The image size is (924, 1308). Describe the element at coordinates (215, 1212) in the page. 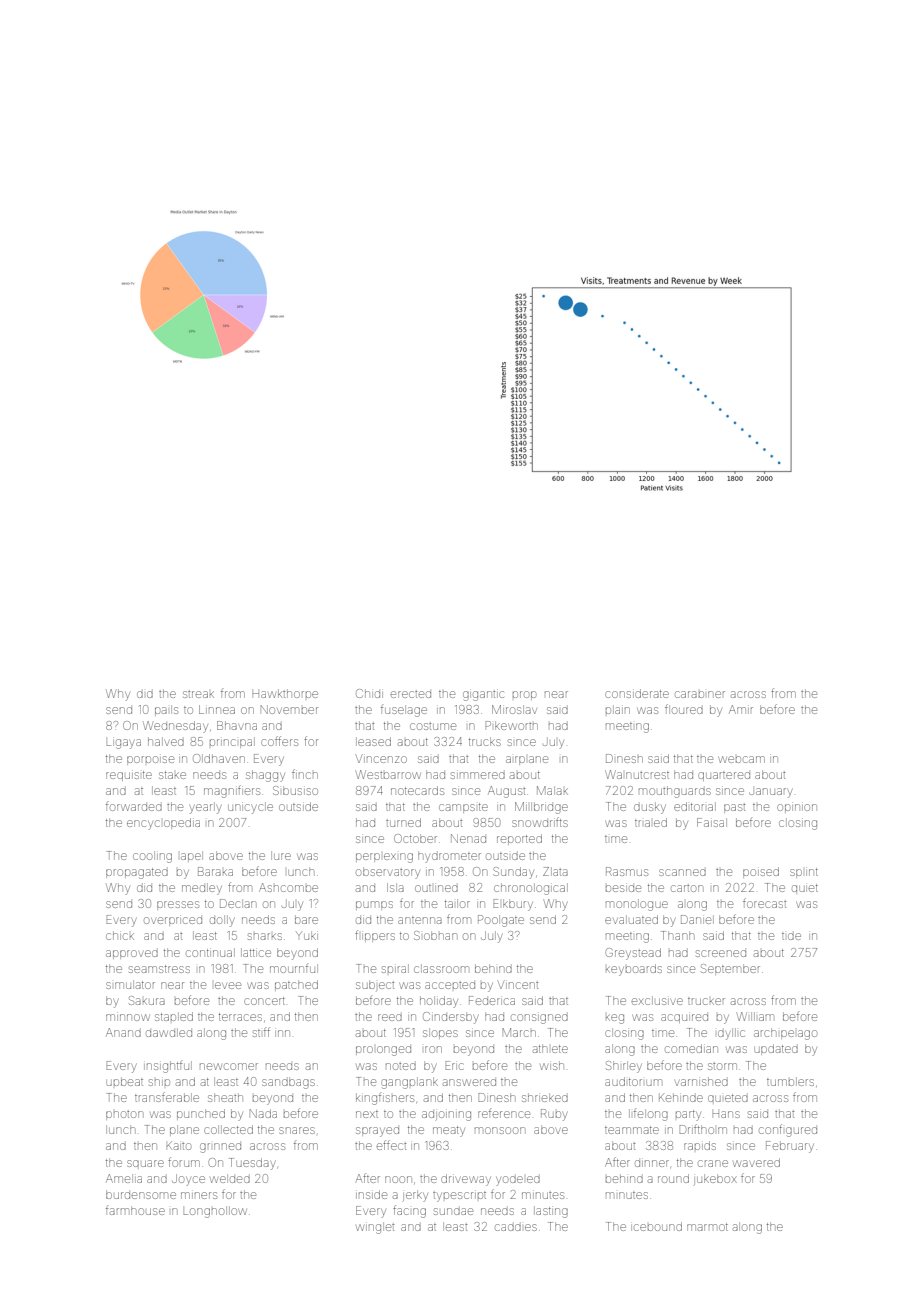

I see `Longhollow` at that location.
